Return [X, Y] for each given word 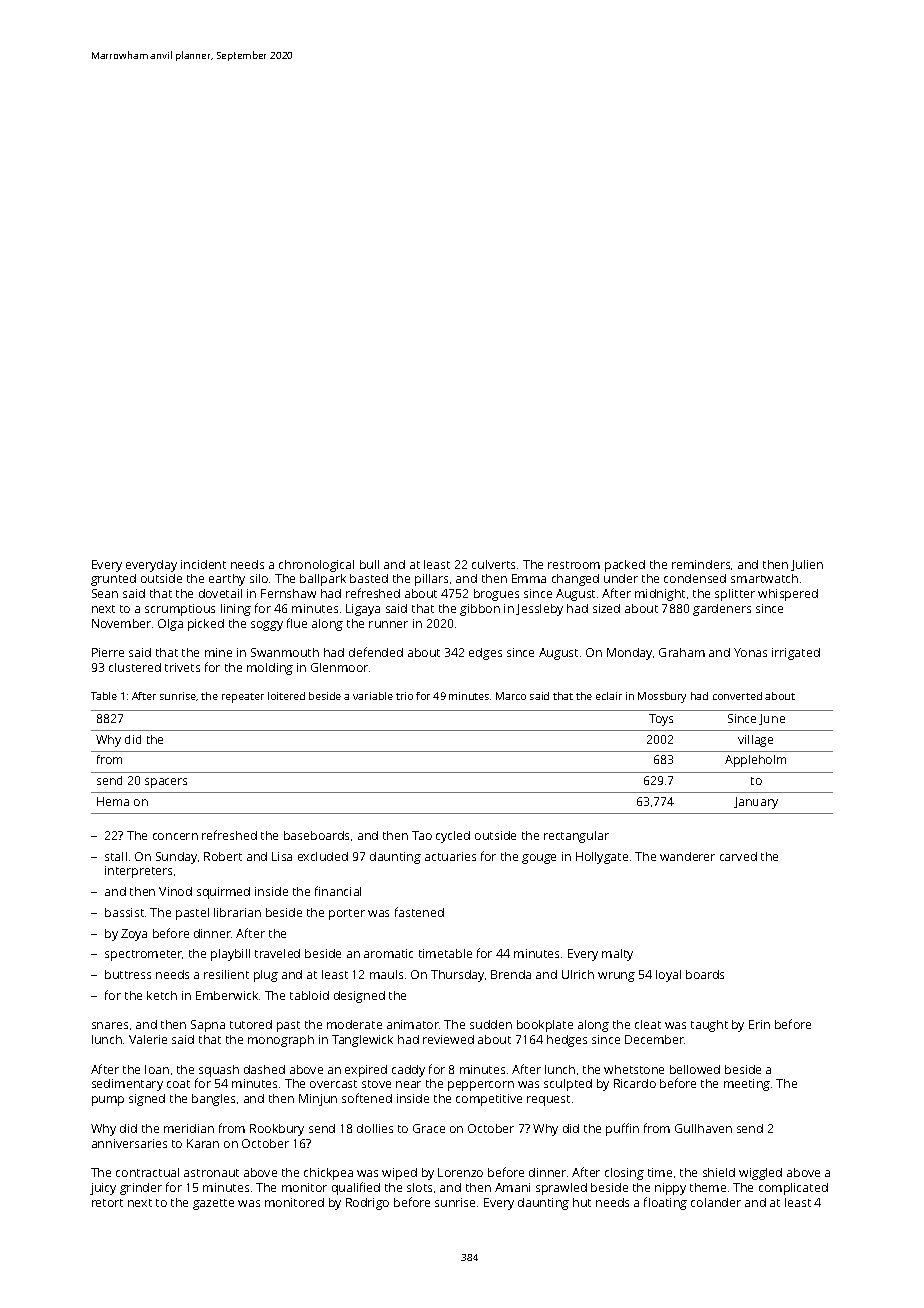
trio [404, 696]
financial [338, 891]
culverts [493, 564]
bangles [213, 1100]
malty [617, 955]
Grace [429, 1128]
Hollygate [602, 858]
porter [347, 914]
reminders [701, 564]
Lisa [282, 856]
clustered [135, 667]
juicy [103, 1189]
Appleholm [755, 761]
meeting [747, 1085]
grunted [113, 580]
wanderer [687, 856]
